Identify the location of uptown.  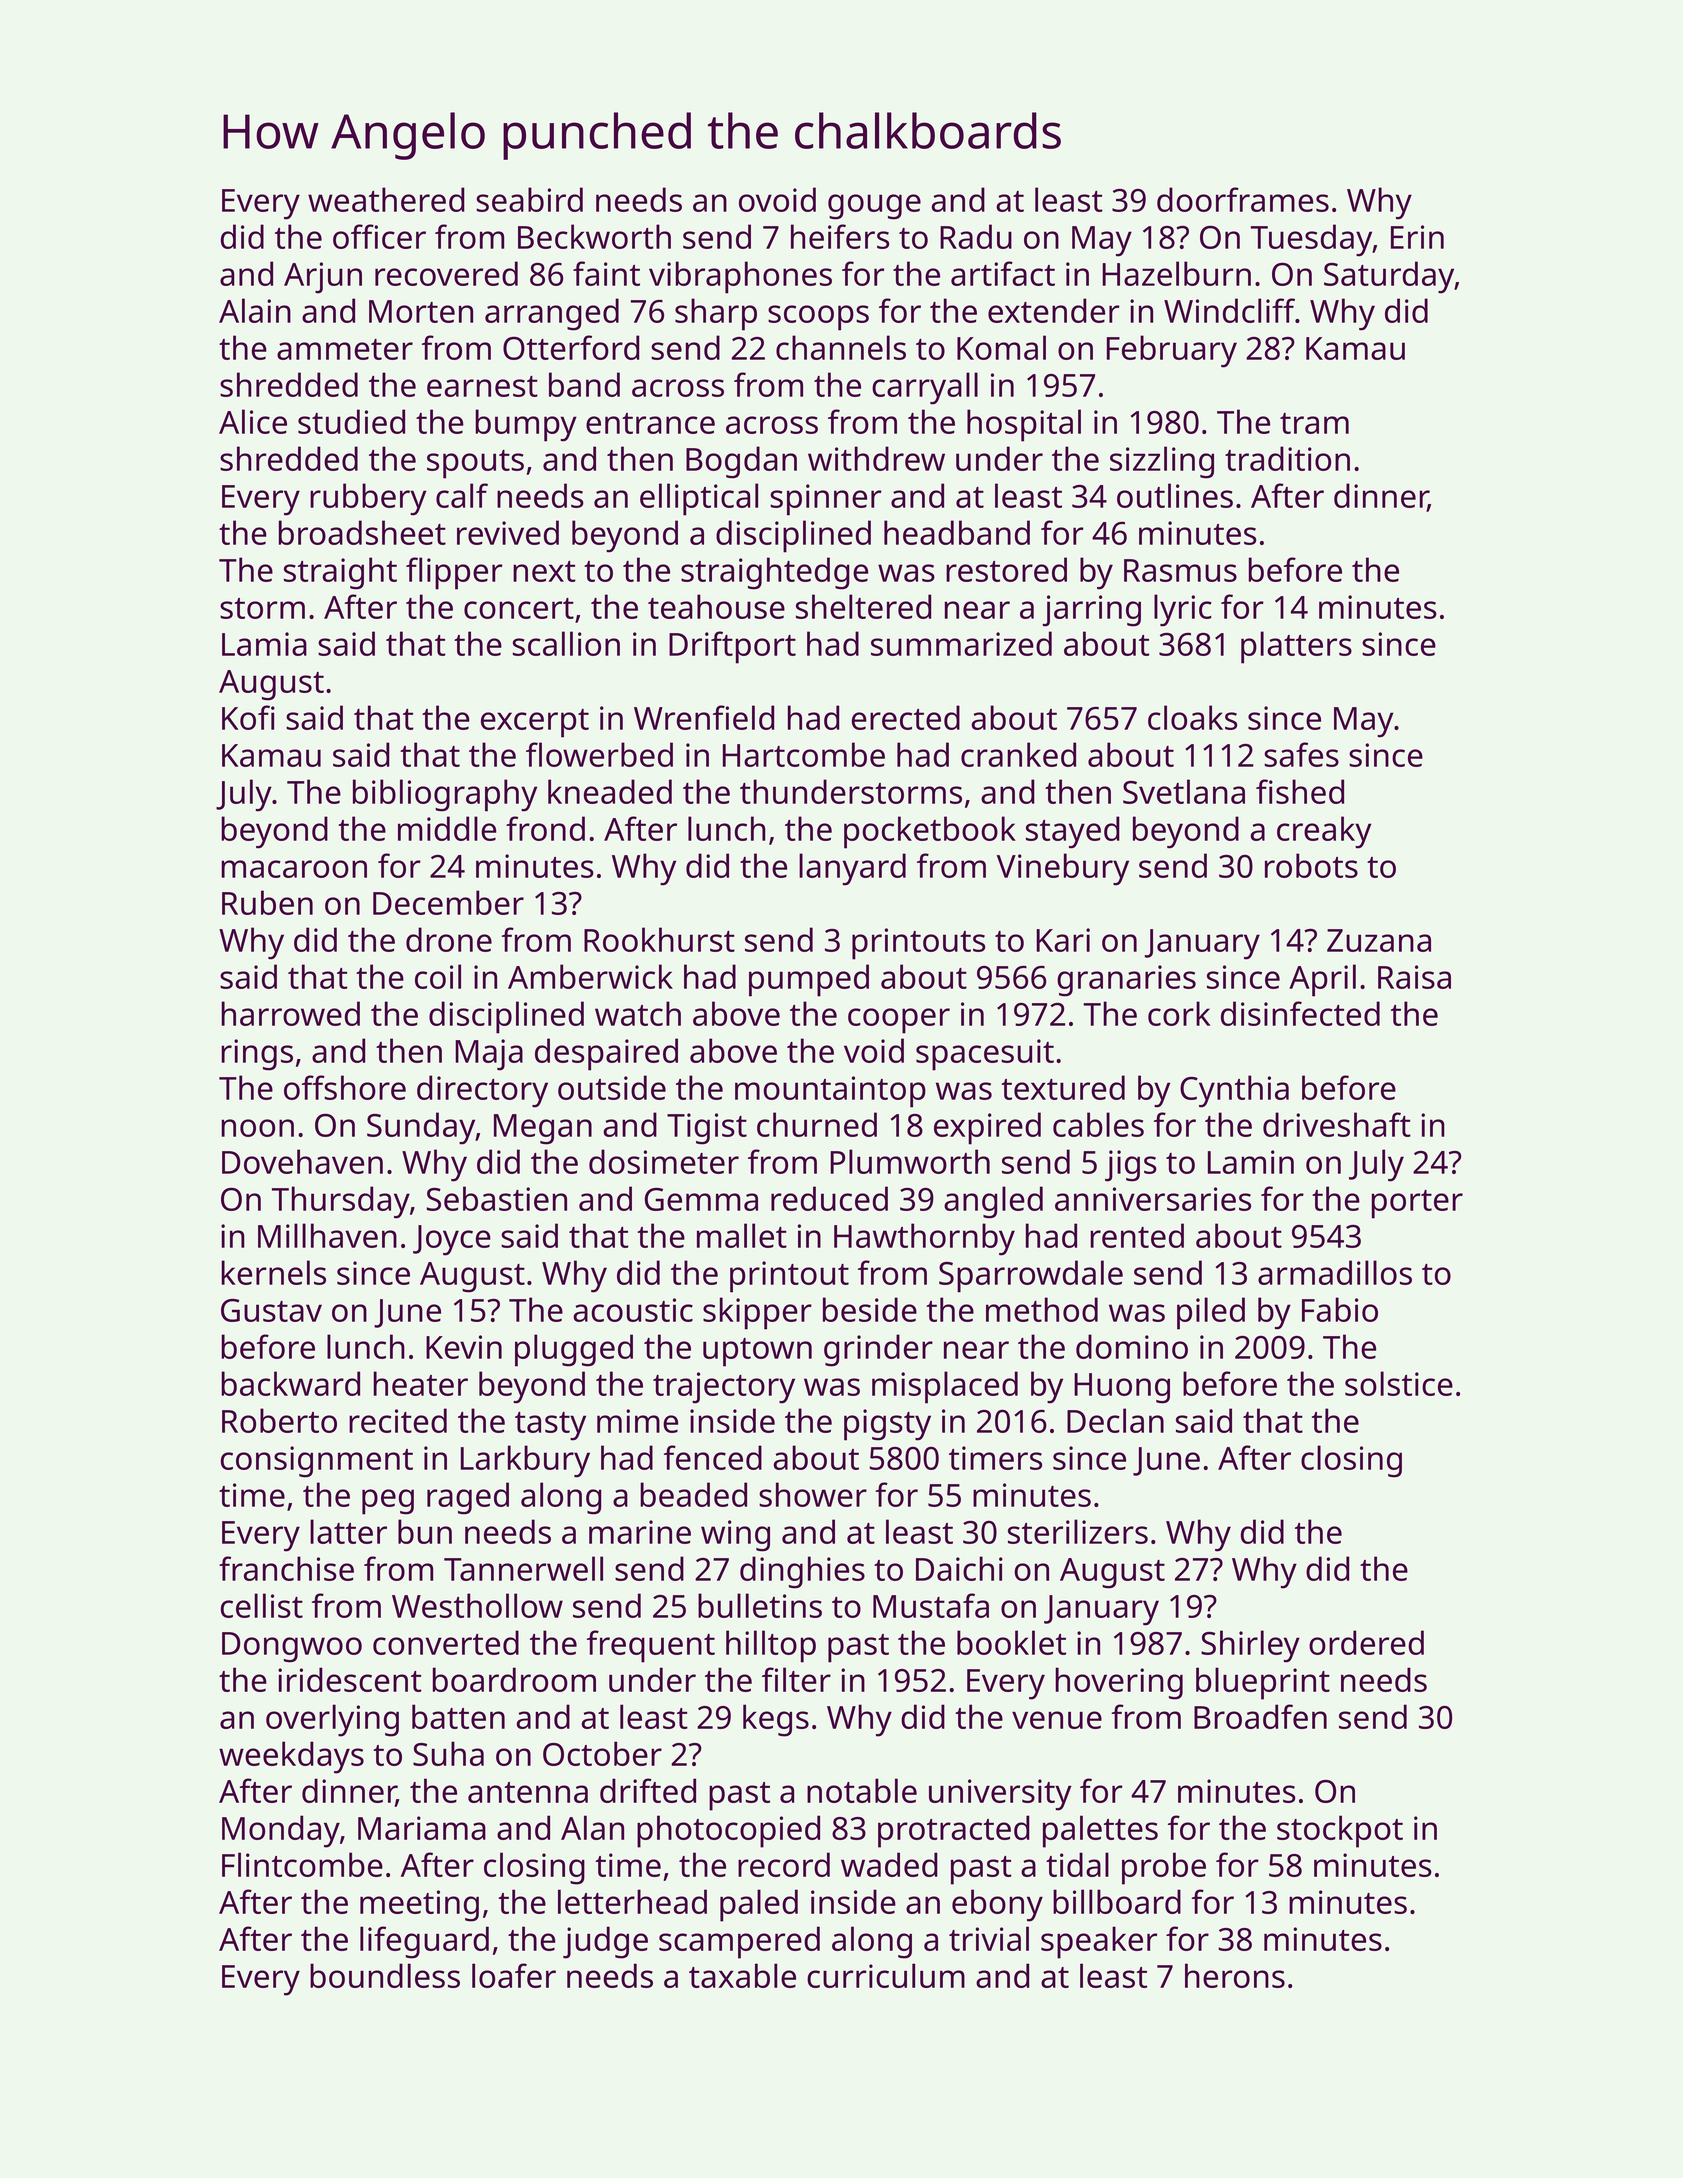
(757, 1352).
